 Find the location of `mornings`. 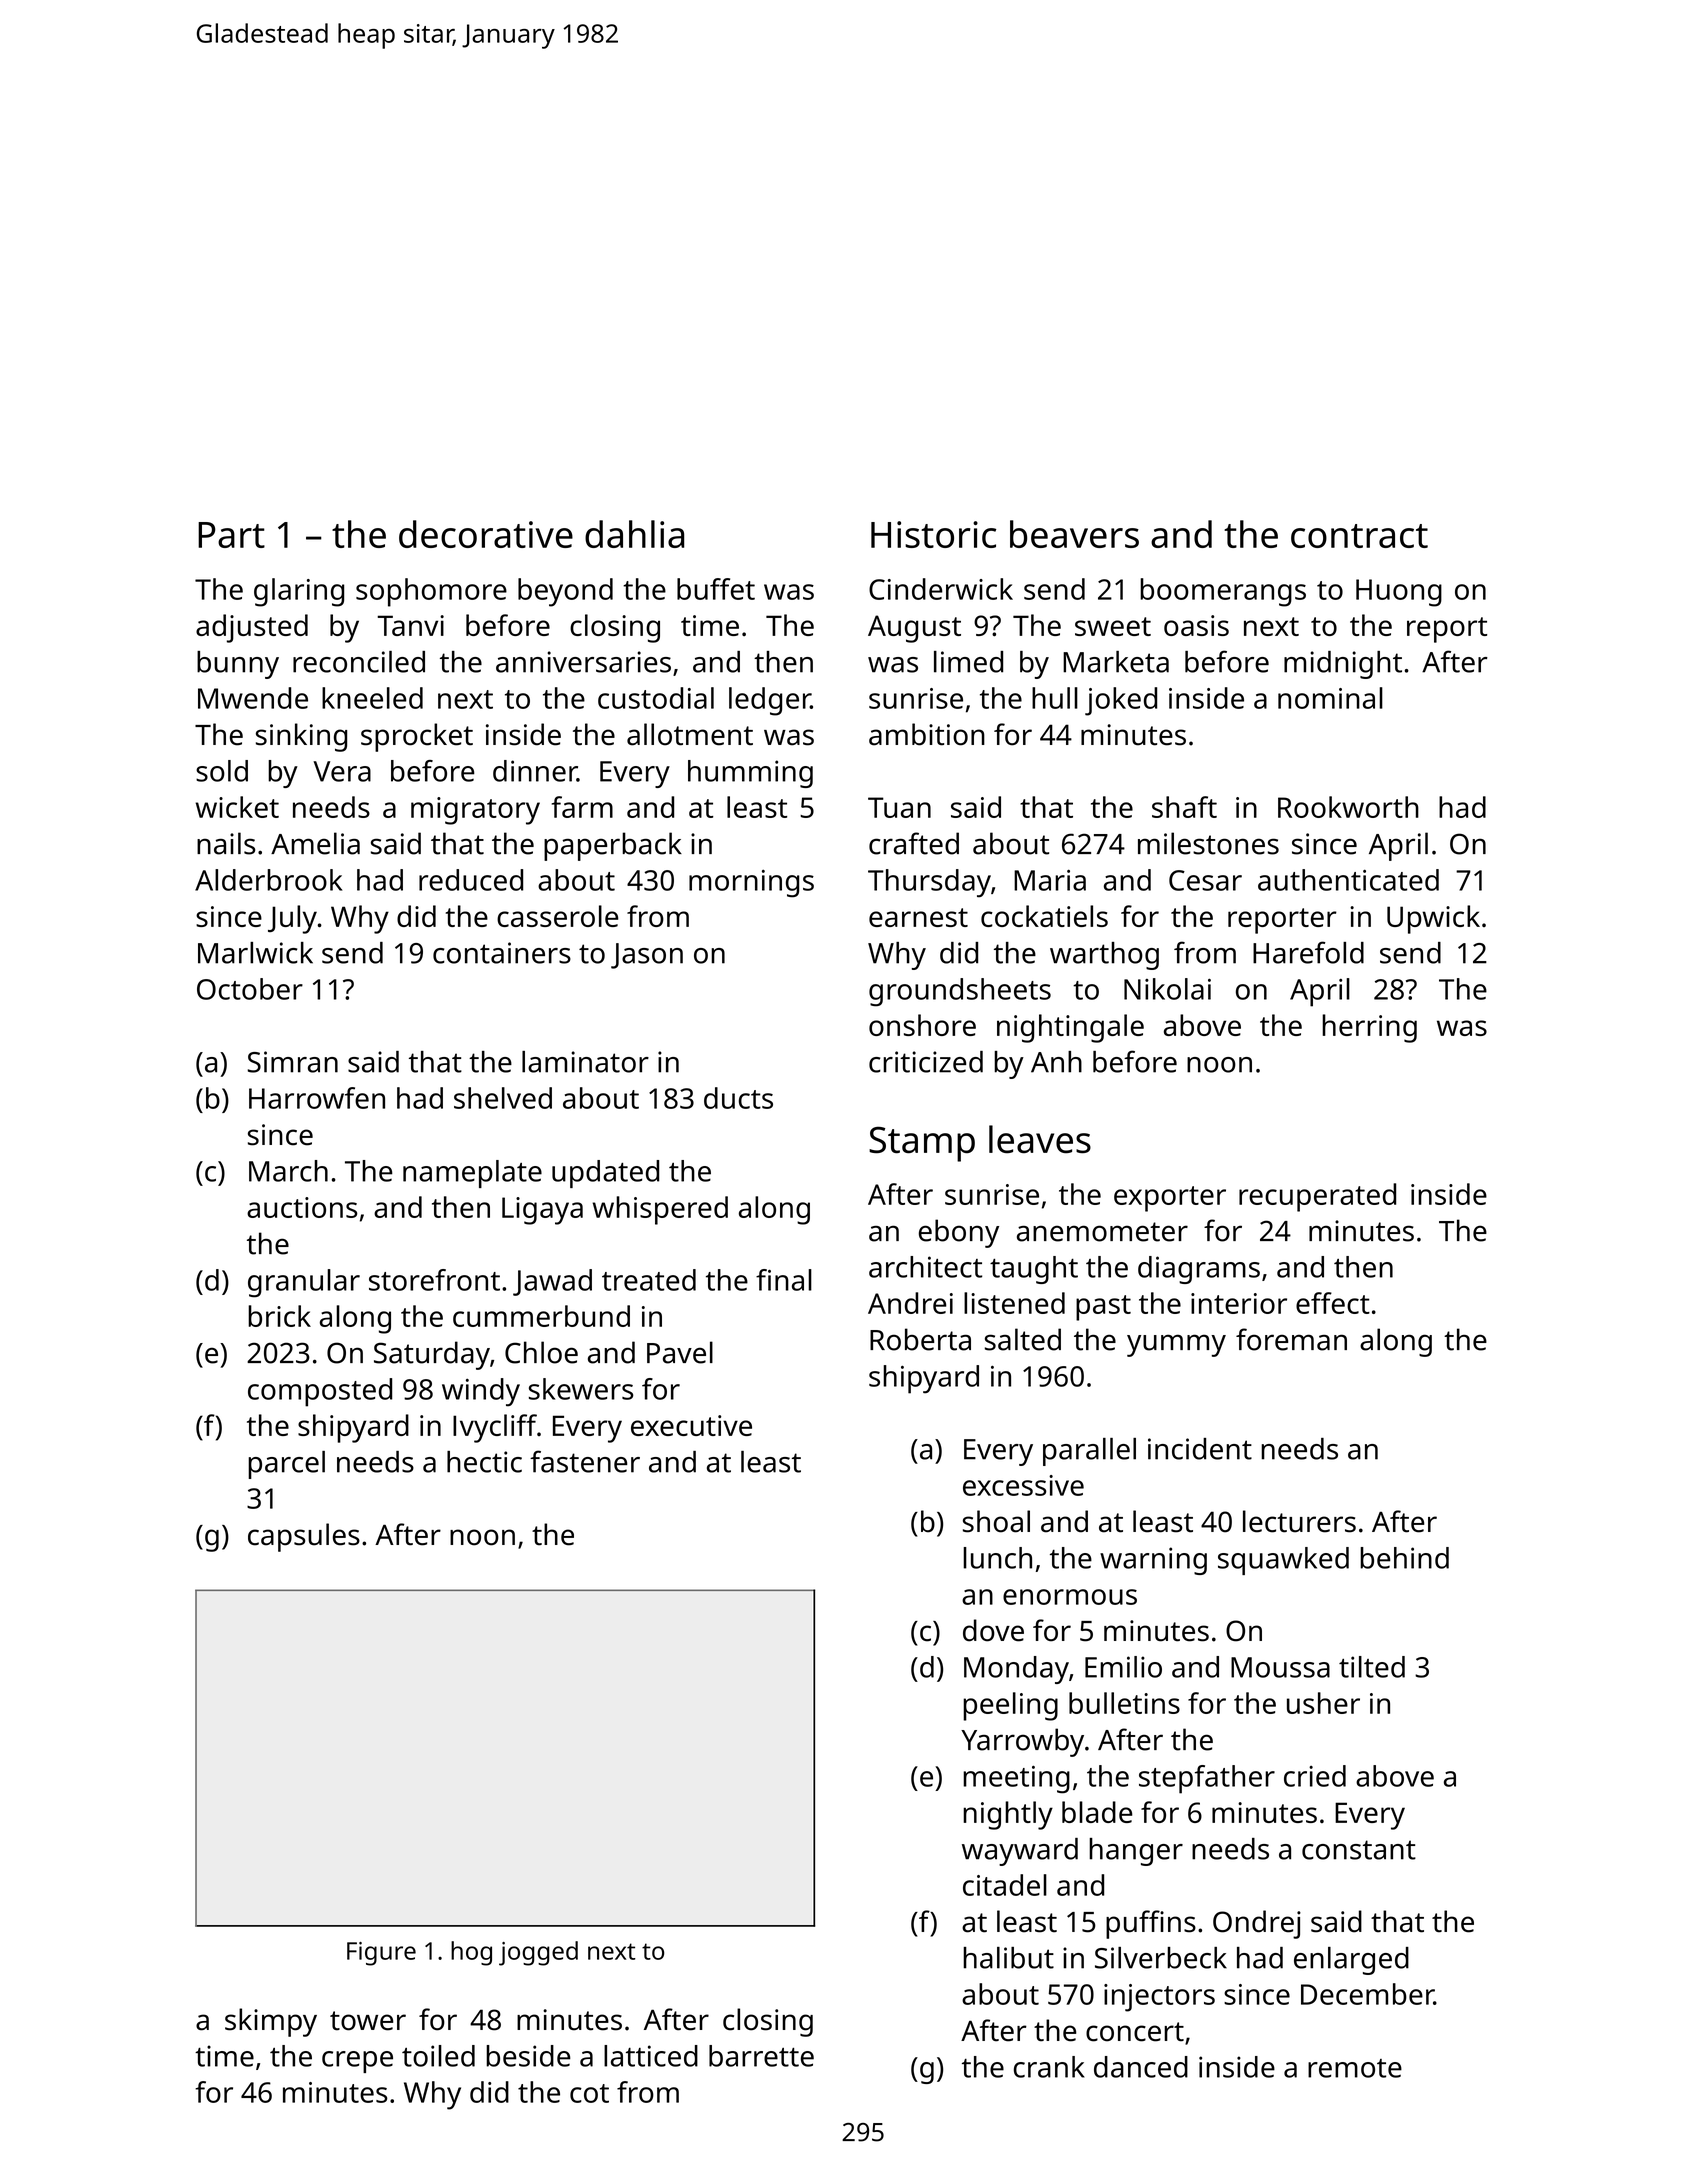

mornings is located at coordinates (751, 884).
